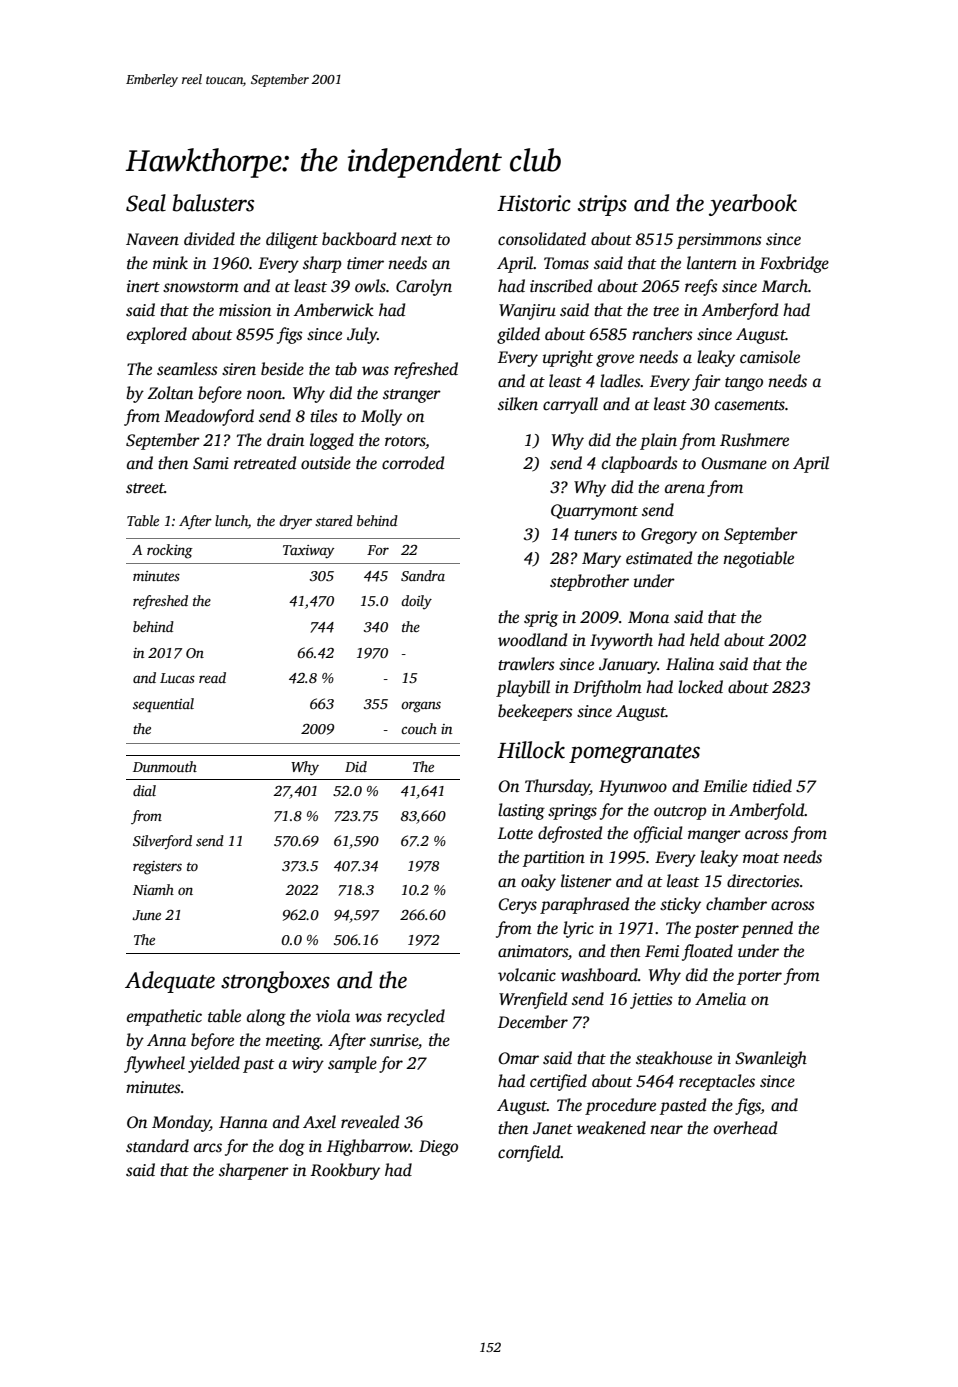  What do you see at coordinates (201, 287) in the screenshot?
I see `snowstorm` at bounding box center [201, 287].
